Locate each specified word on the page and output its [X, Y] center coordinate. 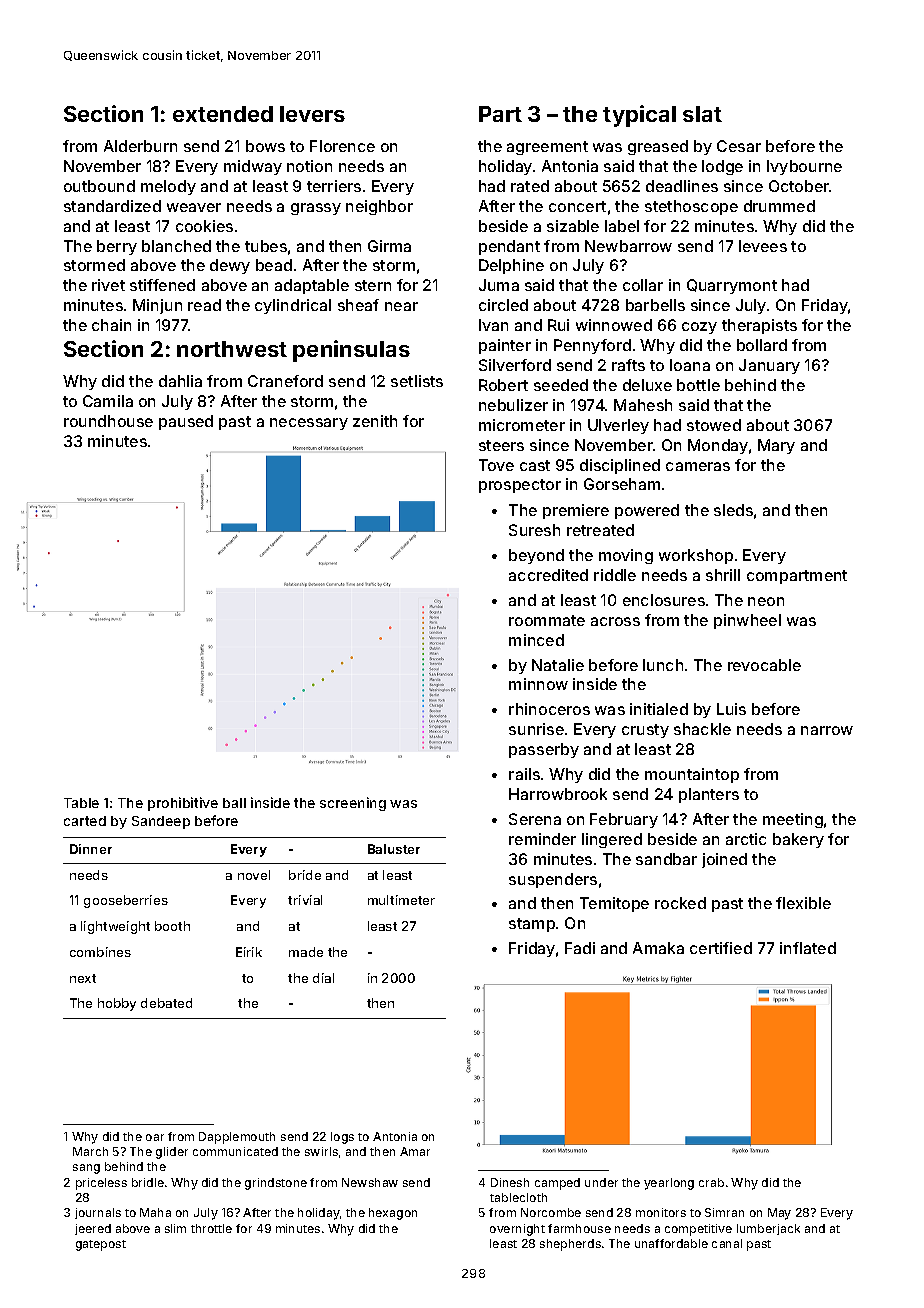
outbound [99, 186]
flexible [803, 903]
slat [702, 114]
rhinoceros [549, 709]
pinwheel [747, 621]
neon [766, 601]
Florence [342, 146]
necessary [309, 424]
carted [85, 821]
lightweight [115, 927]
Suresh [534, 530]
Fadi [580, 948]
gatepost [101, 1245]
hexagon [393, 1214]
